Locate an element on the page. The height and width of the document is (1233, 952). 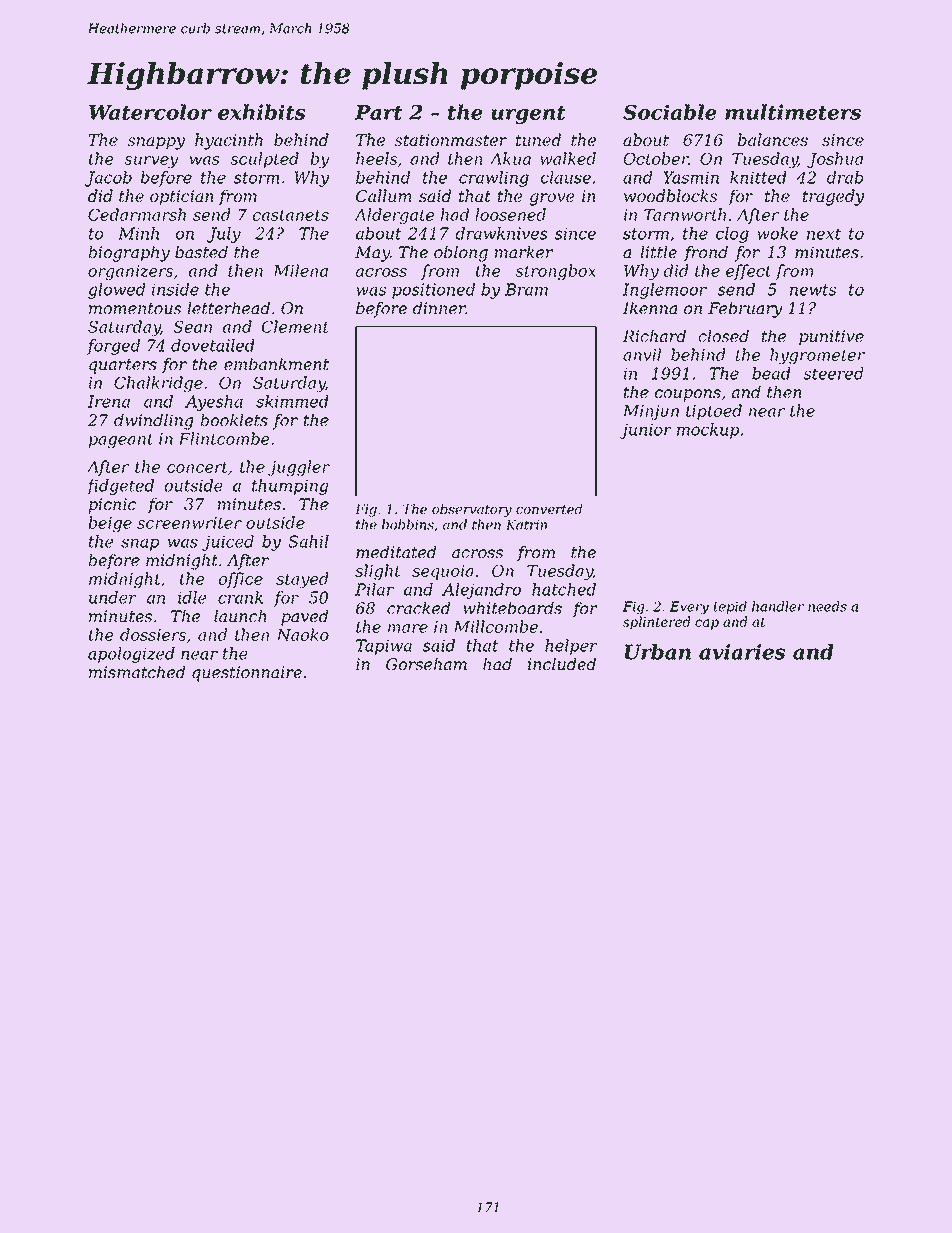
biography is located at coordinates (129, 254).
